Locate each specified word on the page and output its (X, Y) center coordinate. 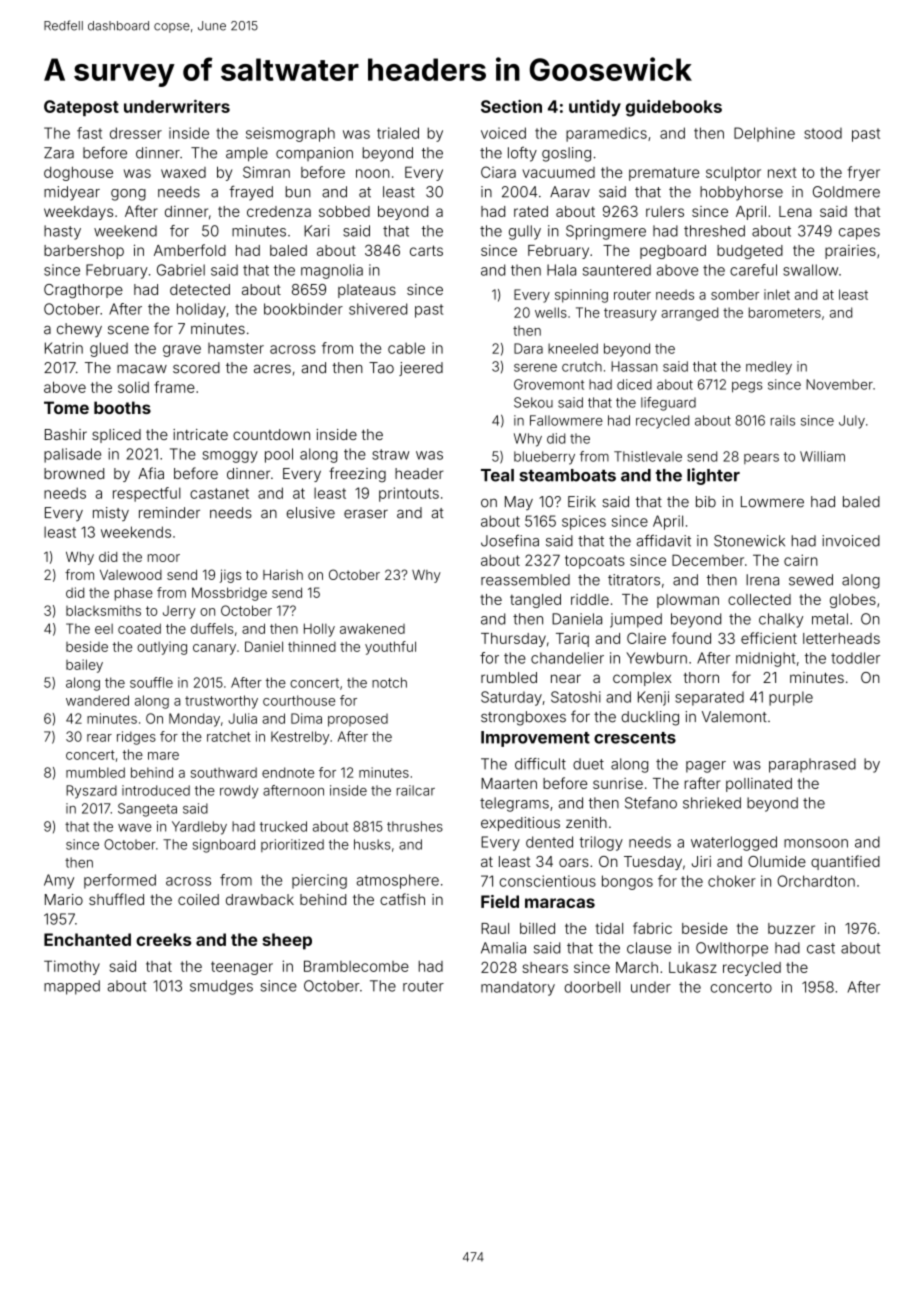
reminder (169, 513)
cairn (801, 560)
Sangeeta (147, 810)
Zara (59, 153)
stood (823, 133)
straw (390, 454)
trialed (398, 133)
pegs (747, 387)
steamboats (568, 475)
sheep (287, 941)
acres (272, 369)
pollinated (759, 785)
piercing (319, 881)
